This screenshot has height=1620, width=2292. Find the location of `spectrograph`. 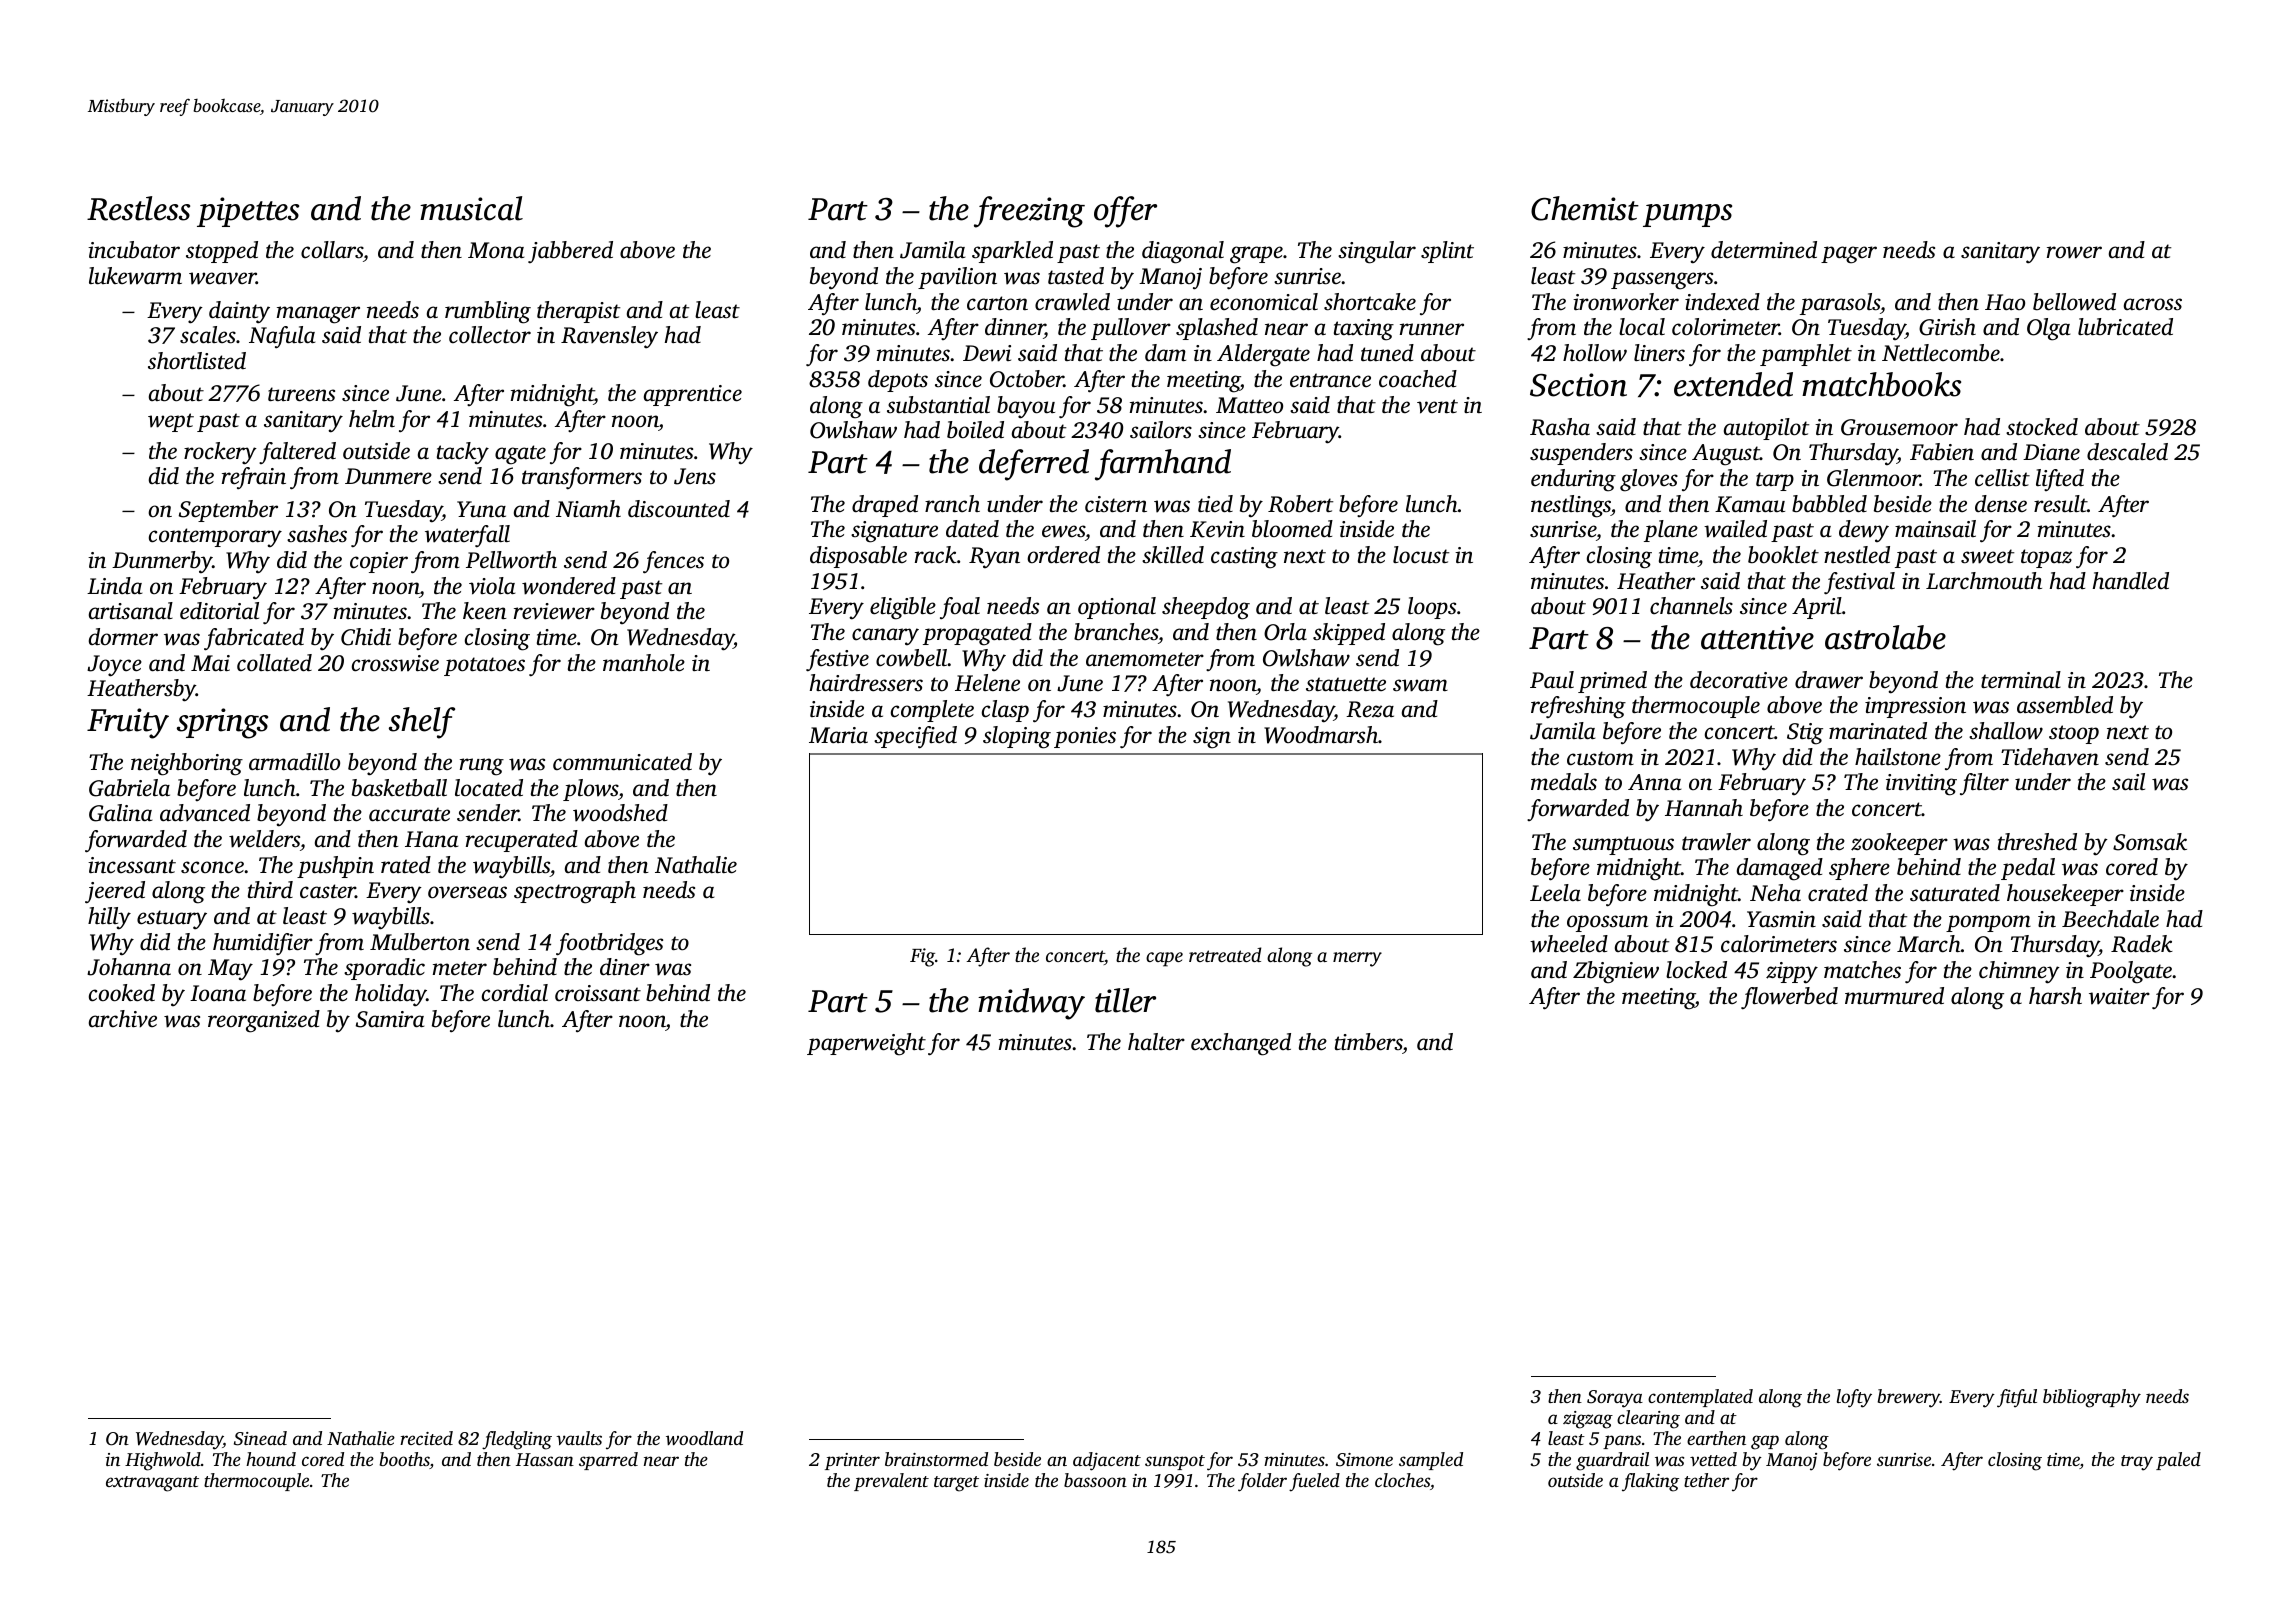

spectrograph is located at coordinates (575, 892).
